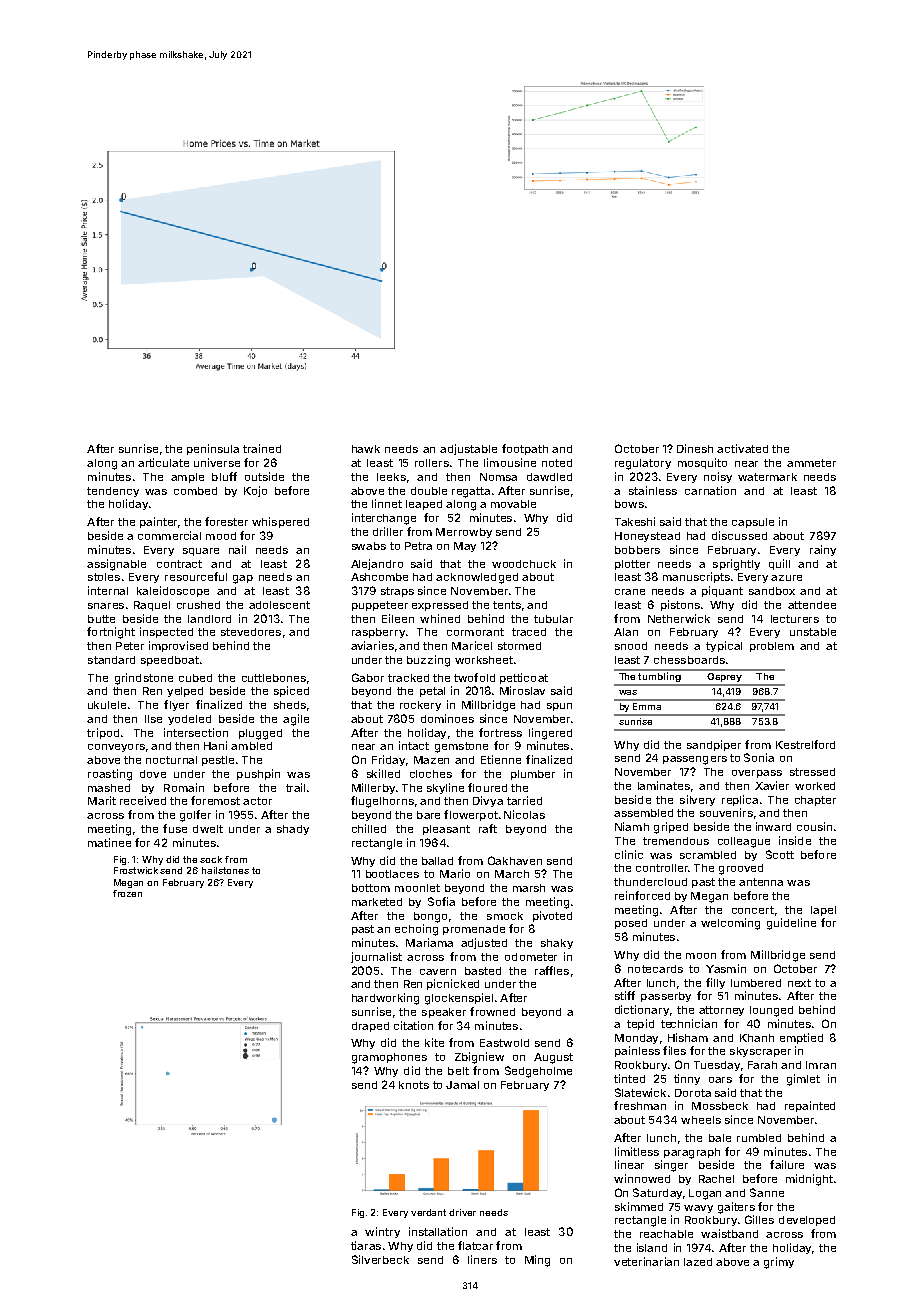 This image has height=1308, width=924. Describe the element at coordinates (701, 1120) in the image. I see `wheels` at that location.
